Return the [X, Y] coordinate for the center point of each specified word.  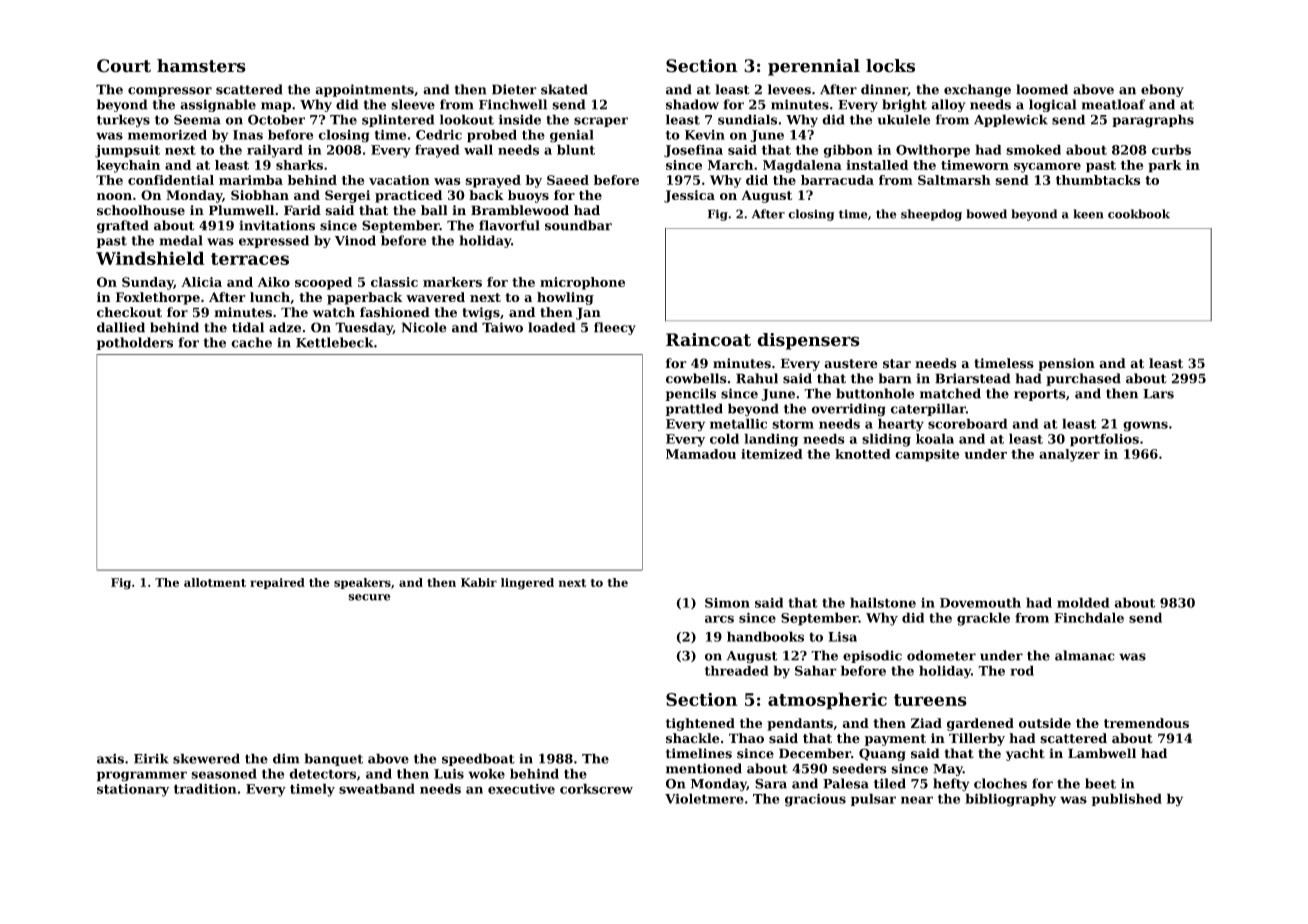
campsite [927, 455]
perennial [814, 67]
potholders [135, 343]
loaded [552, 327]
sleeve [413, 104]
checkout [129, 312]
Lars [1158, 394]
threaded [737, 670]
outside [1045, 723]
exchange [977, 90]
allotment [215, 582]
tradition [205, 788]
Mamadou [701, 454]
